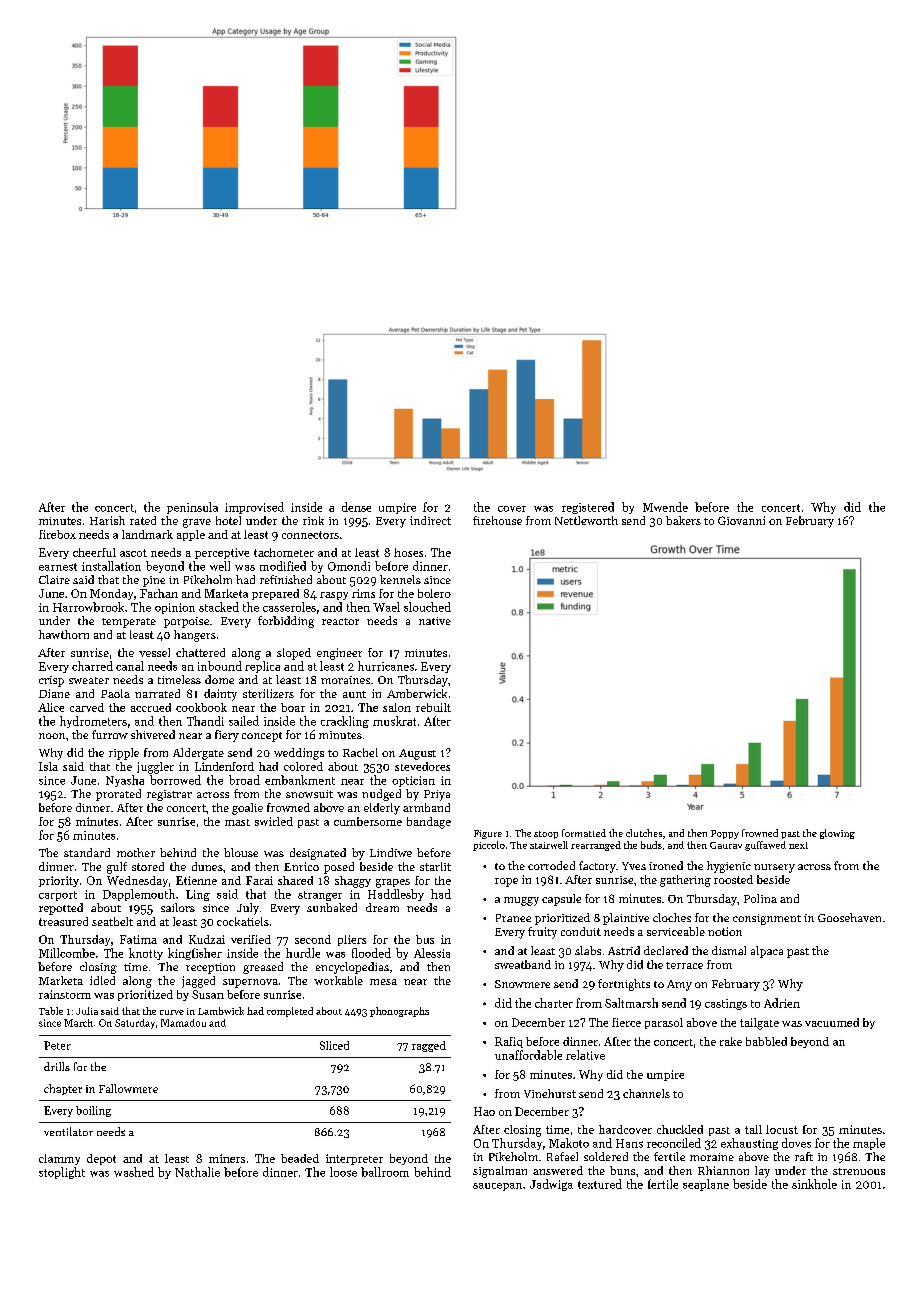  What do you see at coordinates (382, 907) in the screenshot?
I see `dream` at bounding box center [382, 907].
